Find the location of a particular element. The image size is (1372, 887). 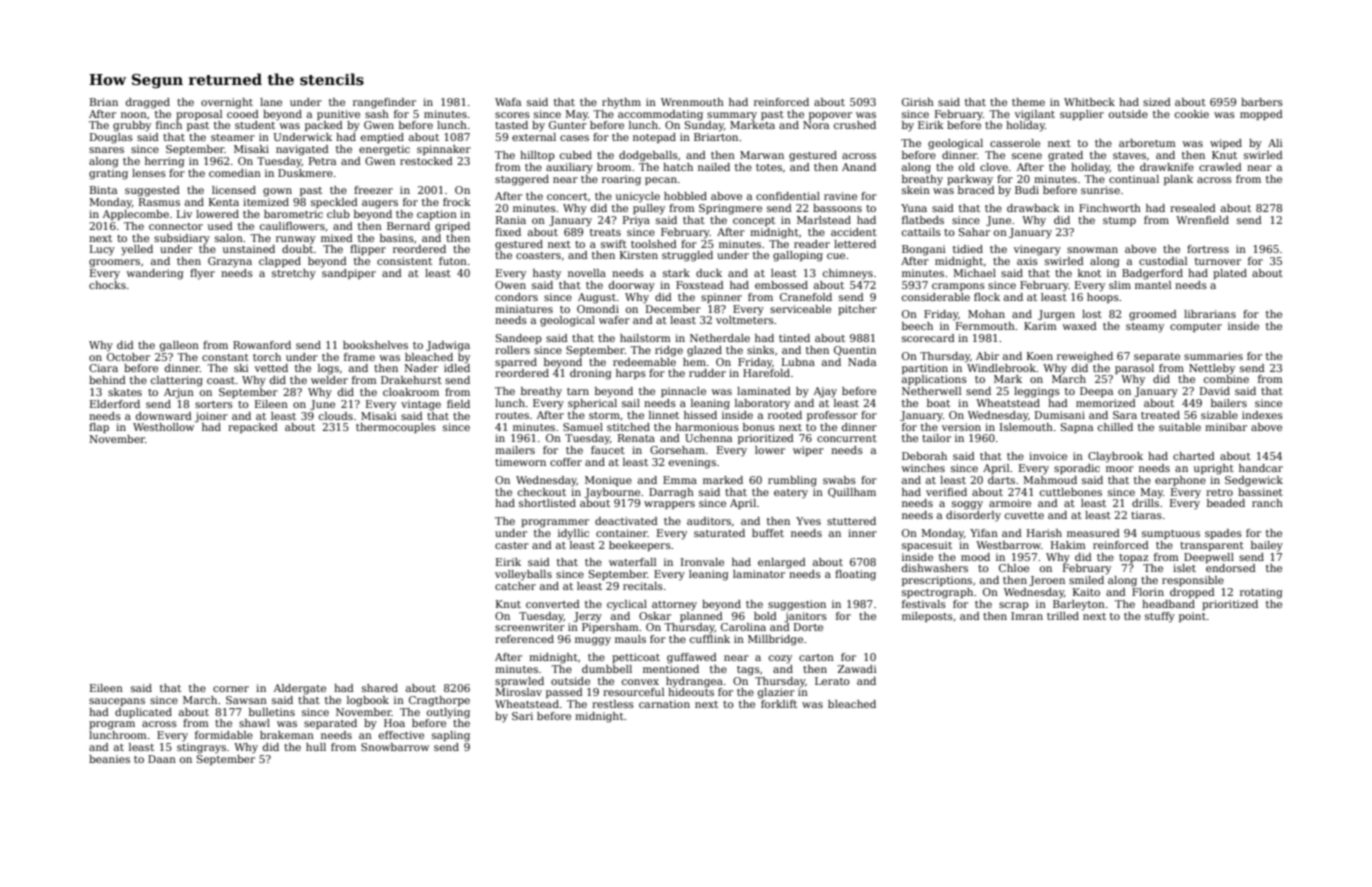

version is located at coordinates (961, 427).
